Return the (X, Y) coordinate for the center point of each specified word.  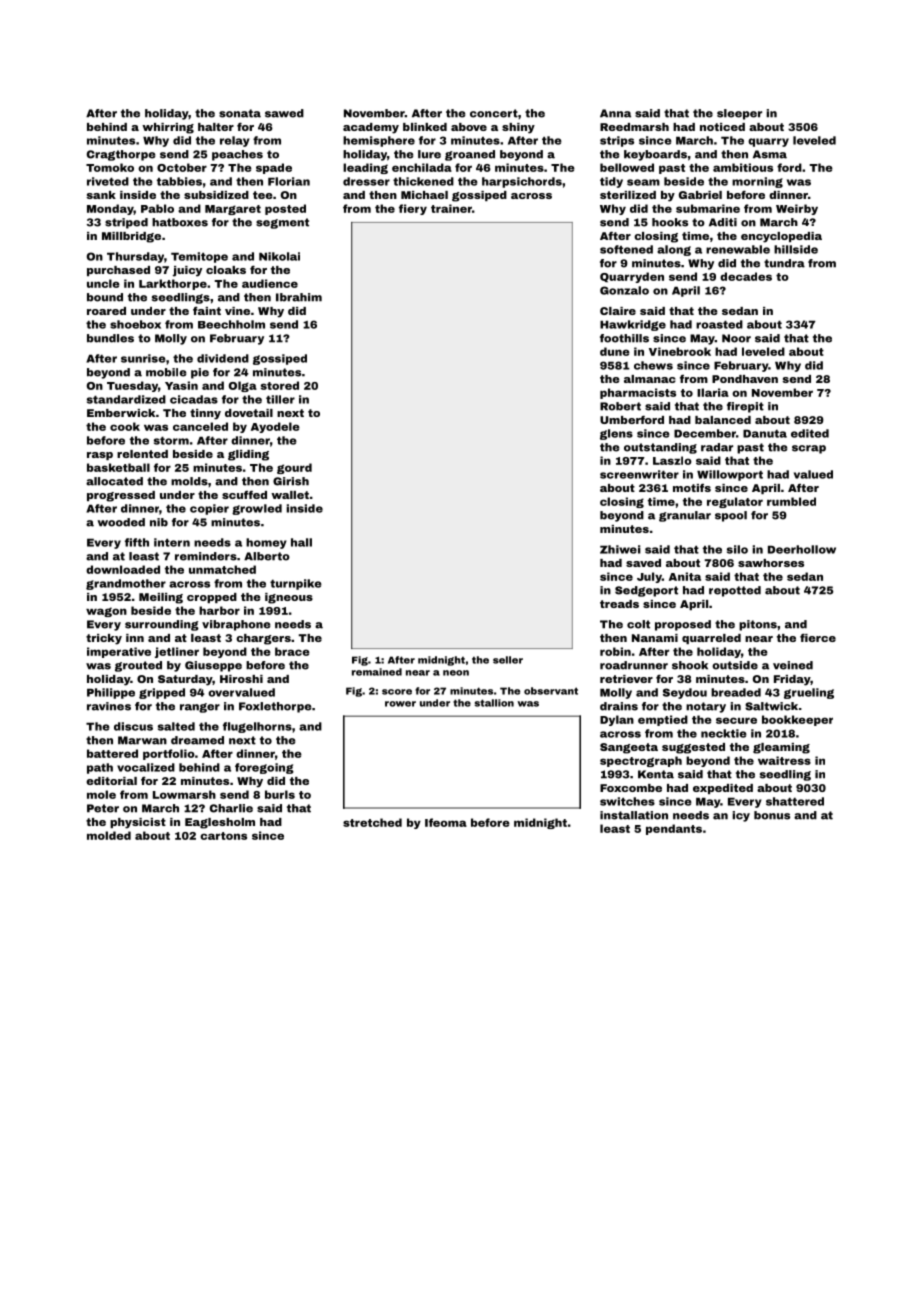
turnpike (296, 584)
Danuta (765, 433)
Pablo (157, 208)
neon (456, 673)
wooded (121, 522)
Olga (243, 386)
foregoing (264, 768)
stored (280, 385)
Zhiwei (620, 549)
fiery (413, 209)
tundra (784, 263)
